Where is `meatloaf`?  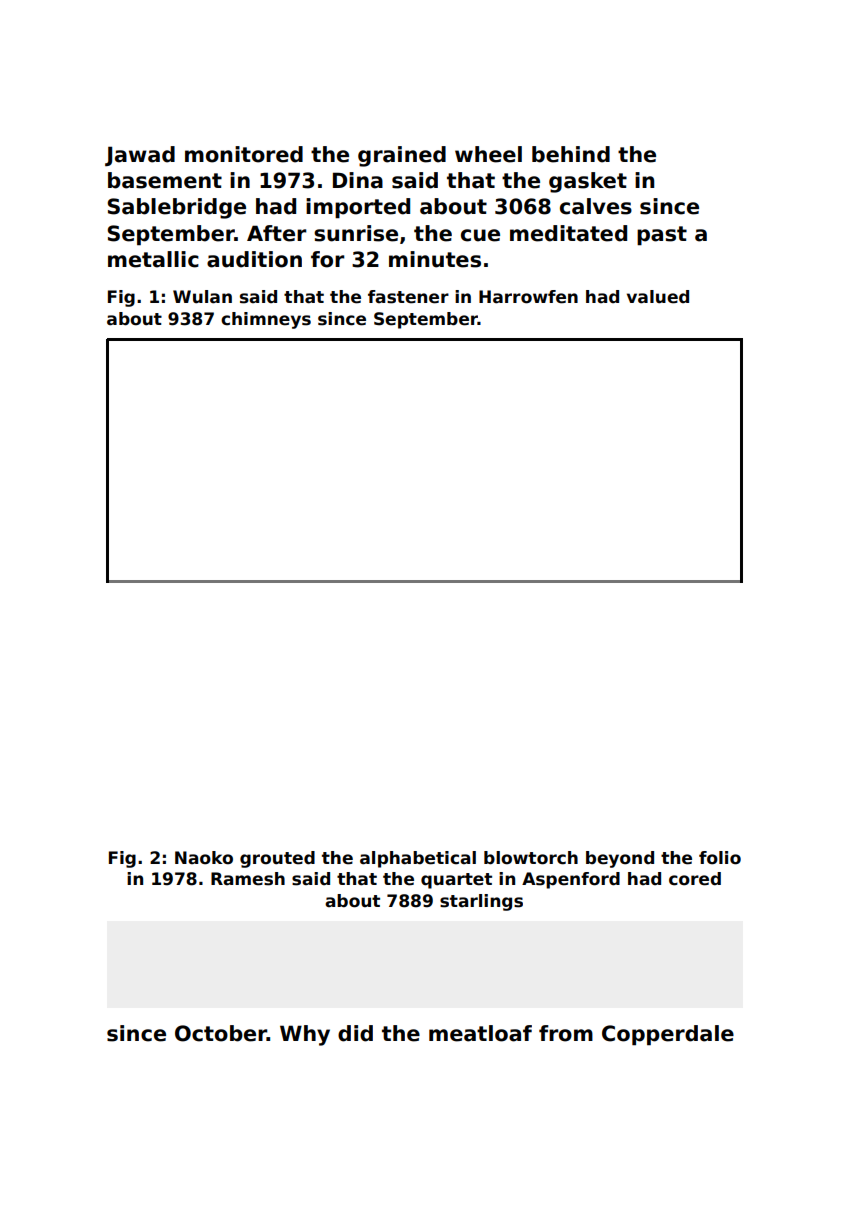
meatloaf is located at coordinates (480, 1033).
